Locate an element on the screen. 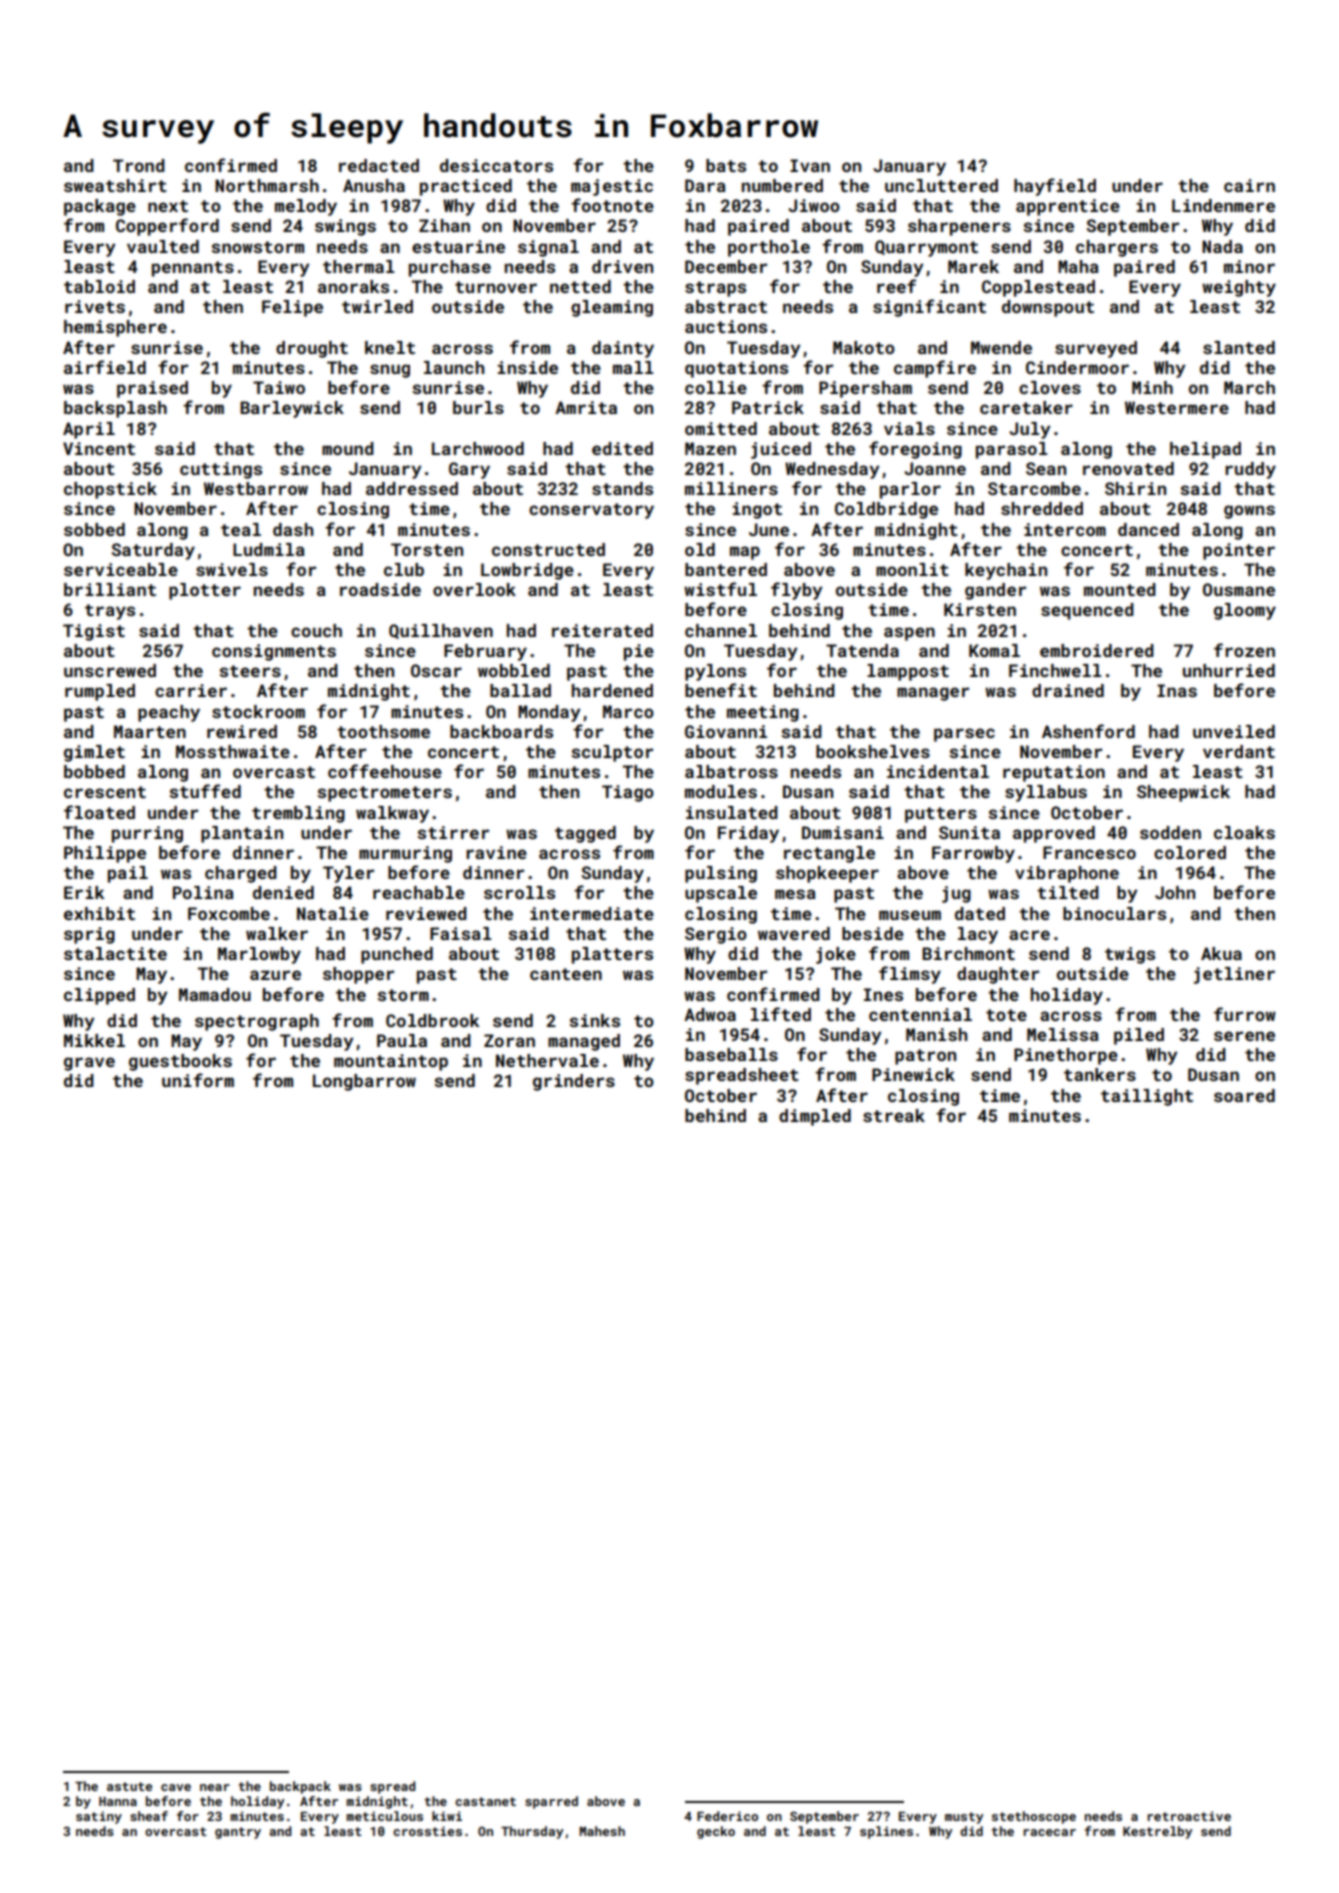  Maarten is located at coordinates (150, 731).
